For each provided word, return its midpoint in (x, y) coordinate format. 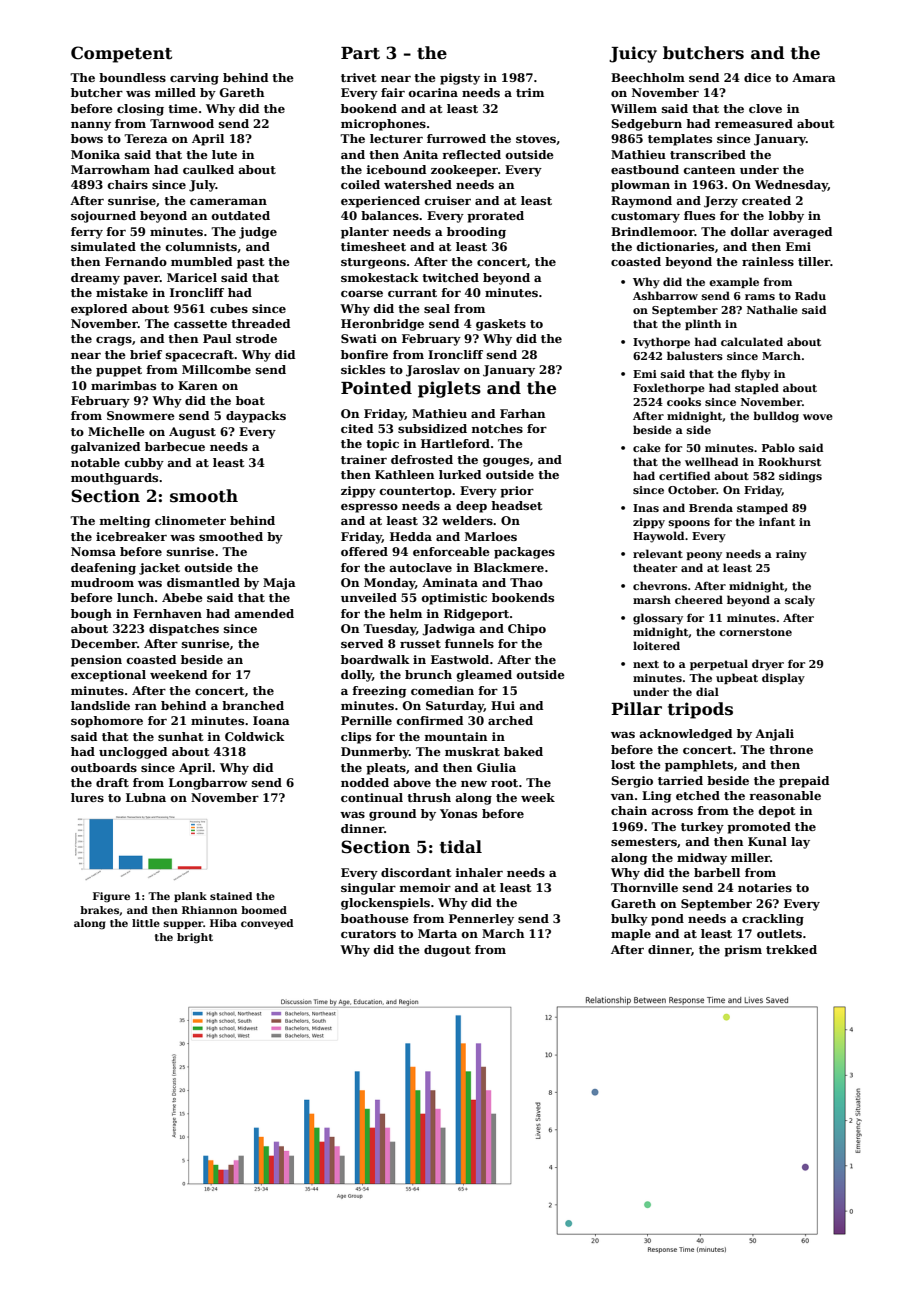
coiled (360, 184)
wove (818, 417)
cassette (200, 324)
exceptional (108, 676)
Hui (503, 705)
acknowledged (686, 735)
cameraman (228, 201)
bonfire (364, 354)
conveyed (267, 924)
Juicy (633, 54)
